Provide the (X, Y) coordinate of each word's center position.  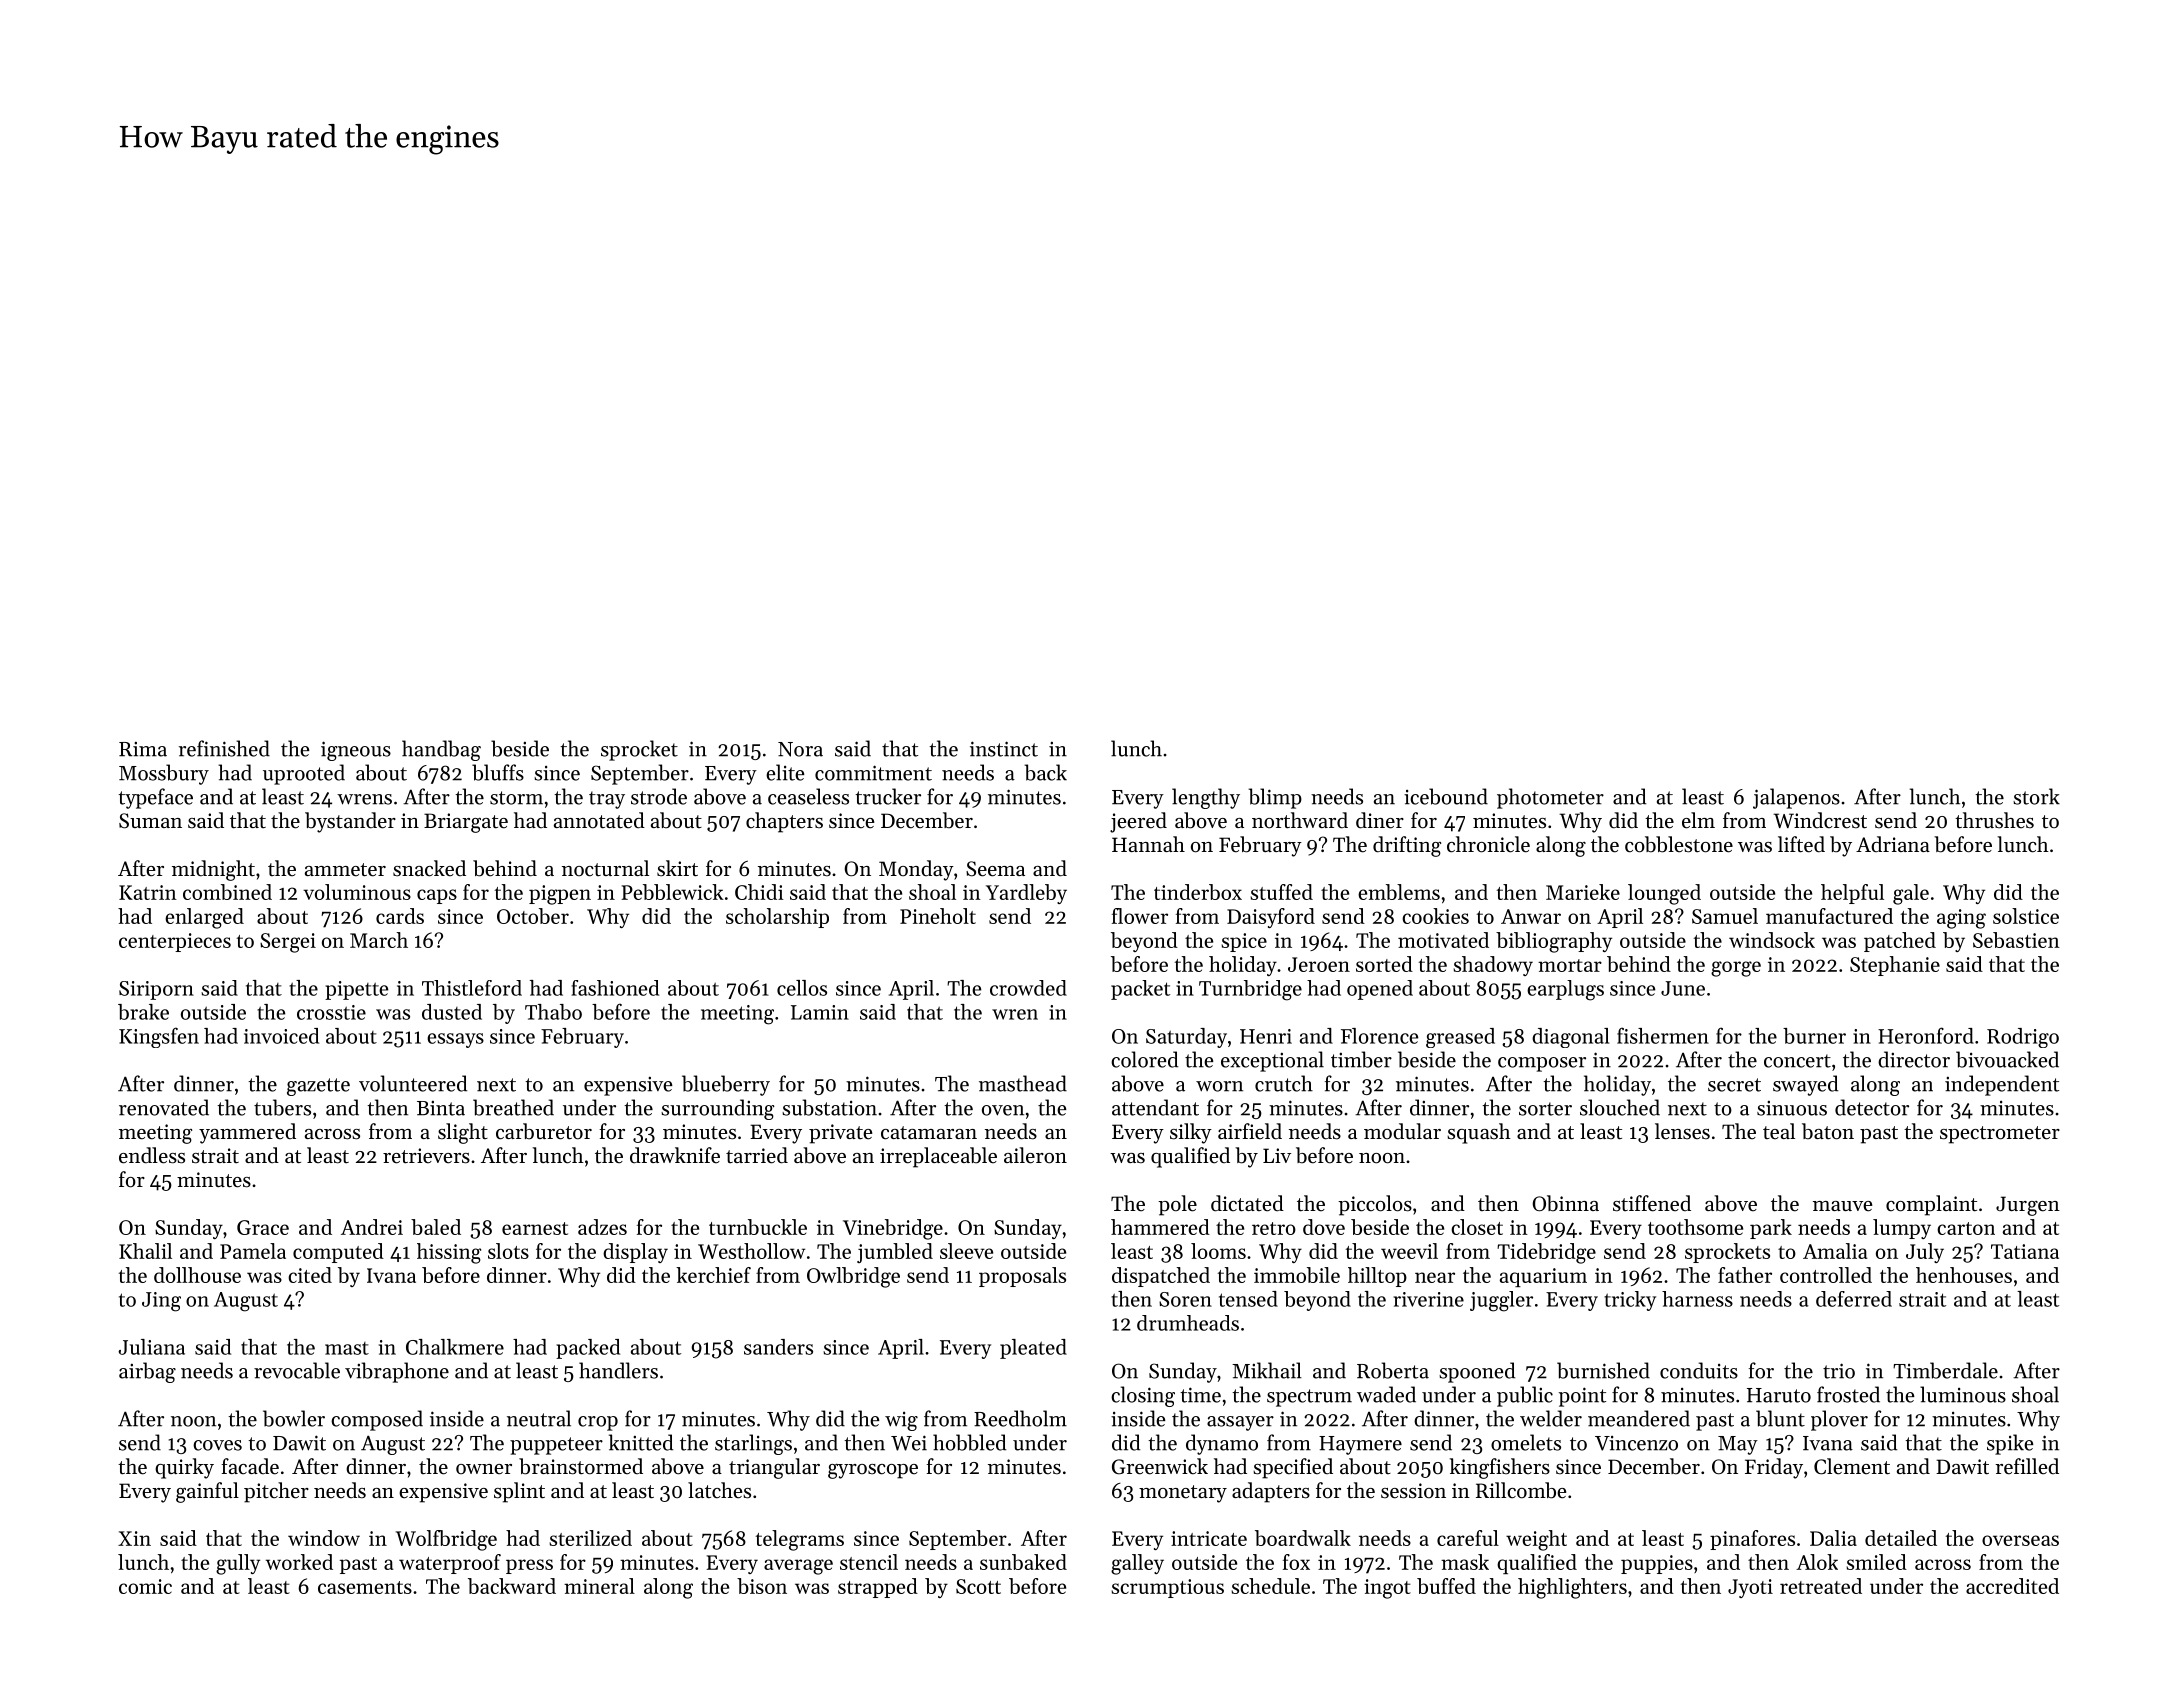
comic (145, 1586)
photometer (1550, 798)
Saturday (1186, 1038)
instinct (1004, 749)
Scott (978, 1586)
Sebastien (2016, 940)
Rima (143, 749)
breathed (513, 1107)
